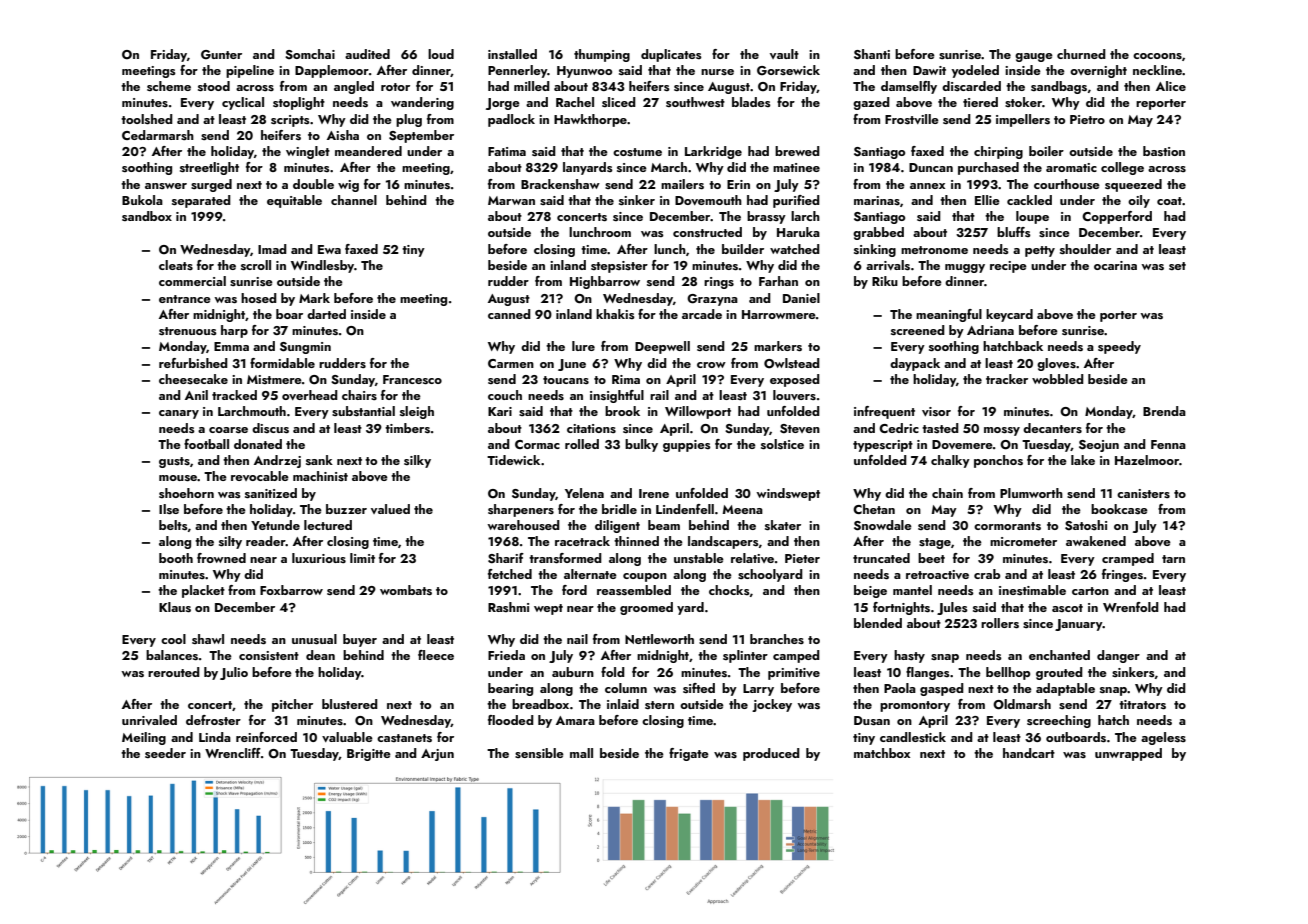  What do you see at coordinates (203, 591) in the document?
I see `placket` at bounding box center [203, 591].
